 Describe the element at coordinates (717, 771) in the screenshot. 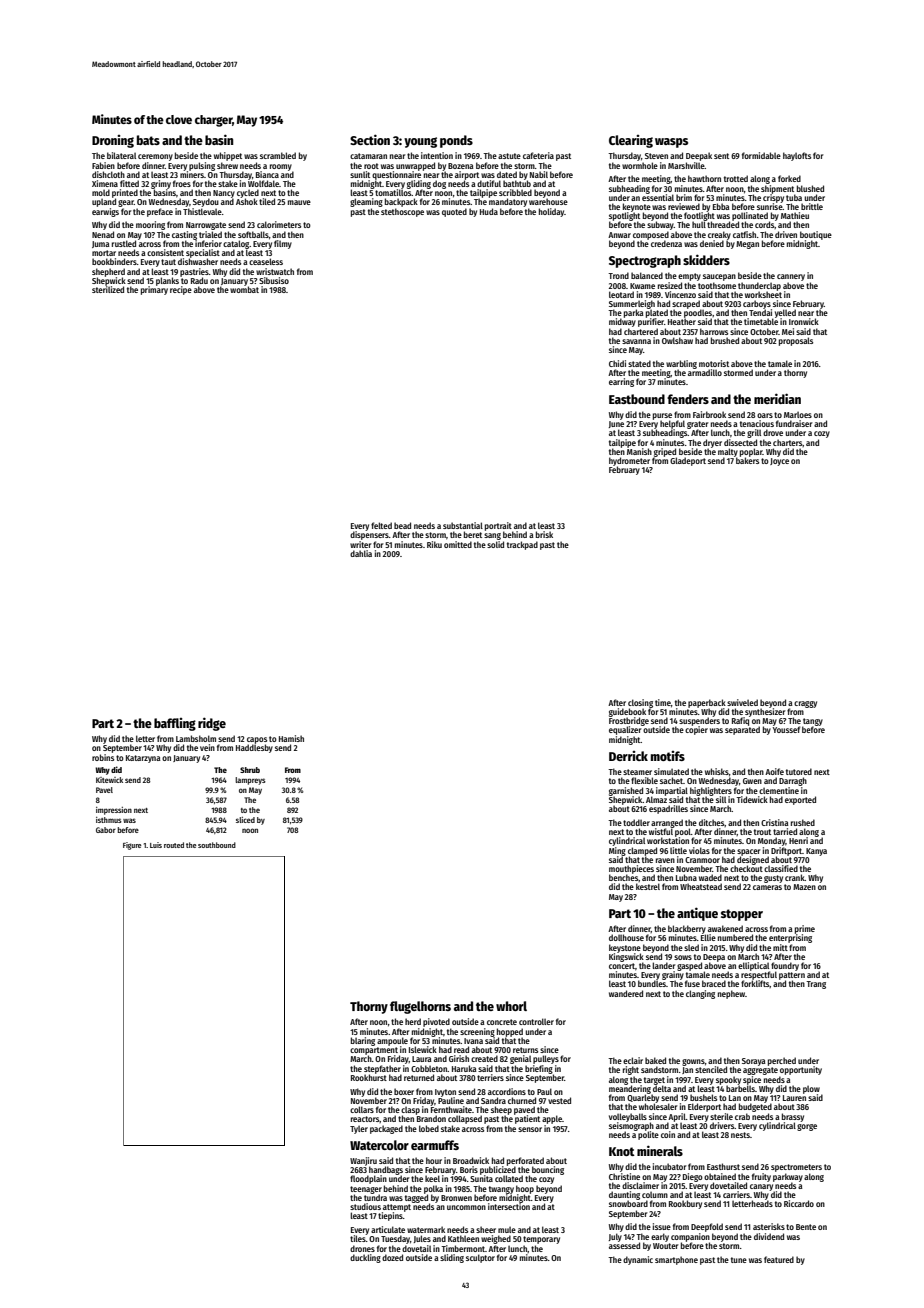

I see `whisks` at that location.
